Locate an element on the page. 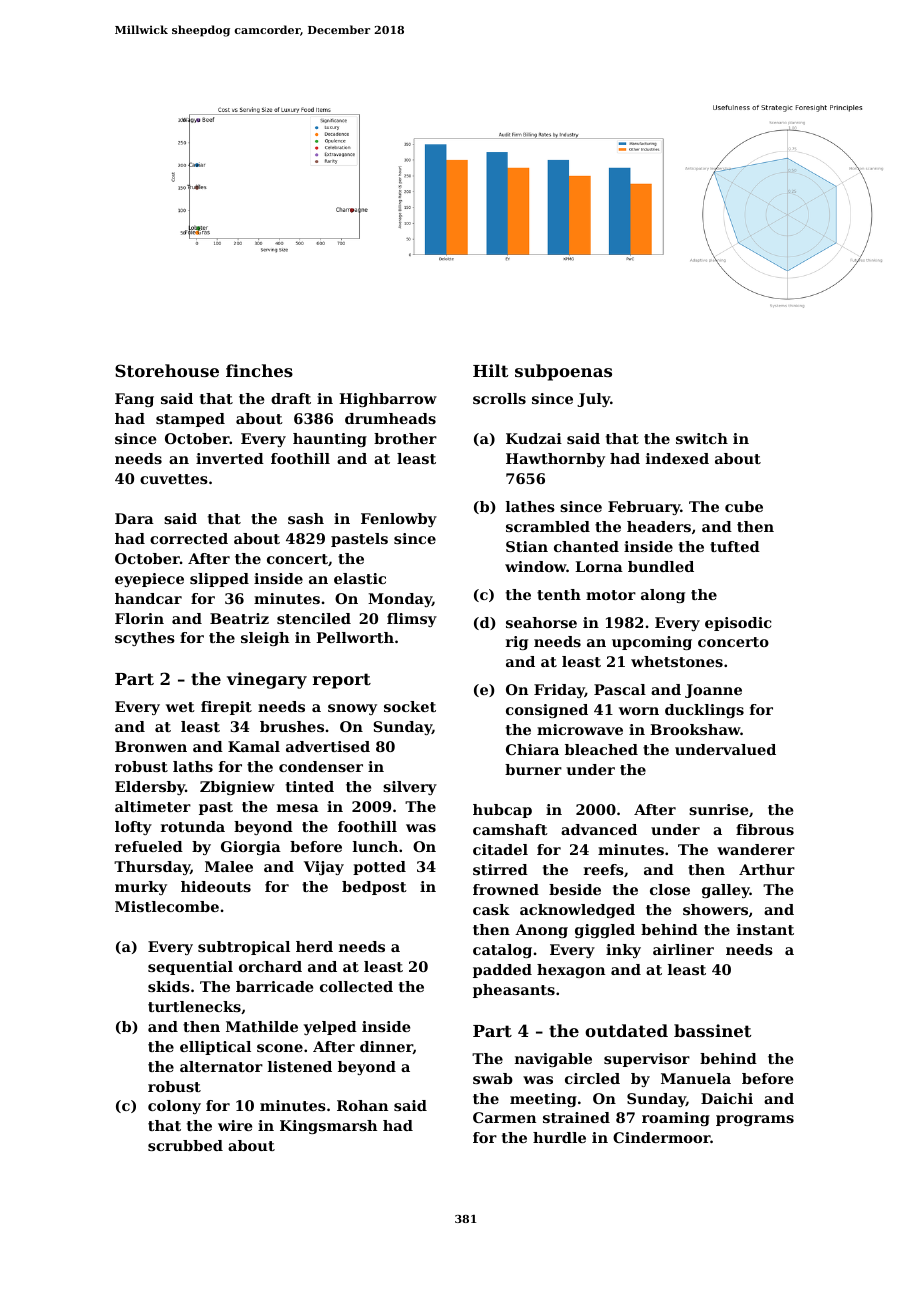 The height and width of the document is (1291, 909). draft is located at coordinates (291, 398).
